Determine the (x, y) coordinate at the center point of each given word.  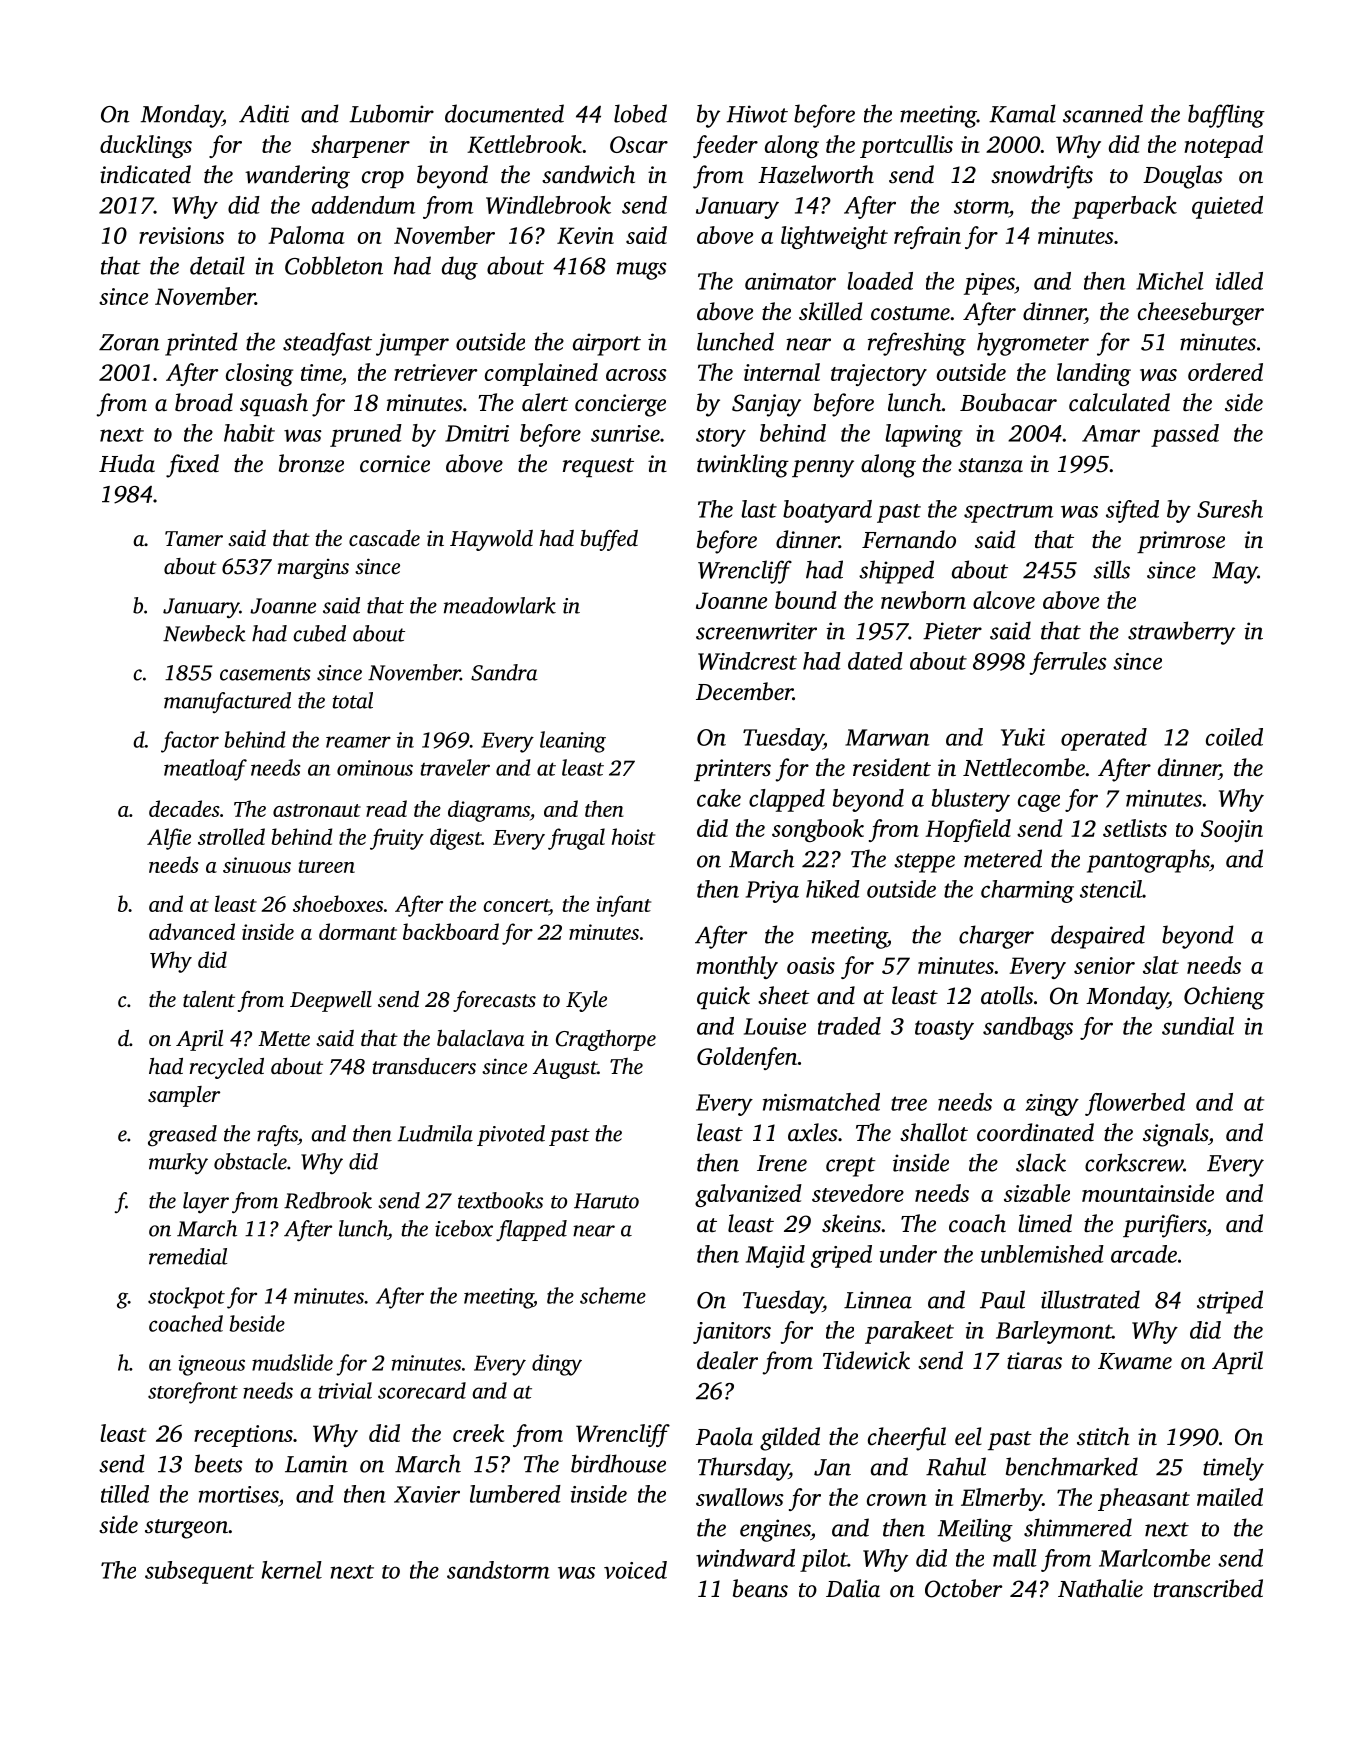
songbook (818, 830)
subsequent (199, 1572)
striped (1230, 1302)
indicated (145, 174)
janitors (732, 1333)
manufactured (227, 702)
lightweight (834, 237)
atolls (1007, 995)
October (963, 1588)
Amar (1111, 433)
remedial (188, 1256)
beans (760, 1588)
